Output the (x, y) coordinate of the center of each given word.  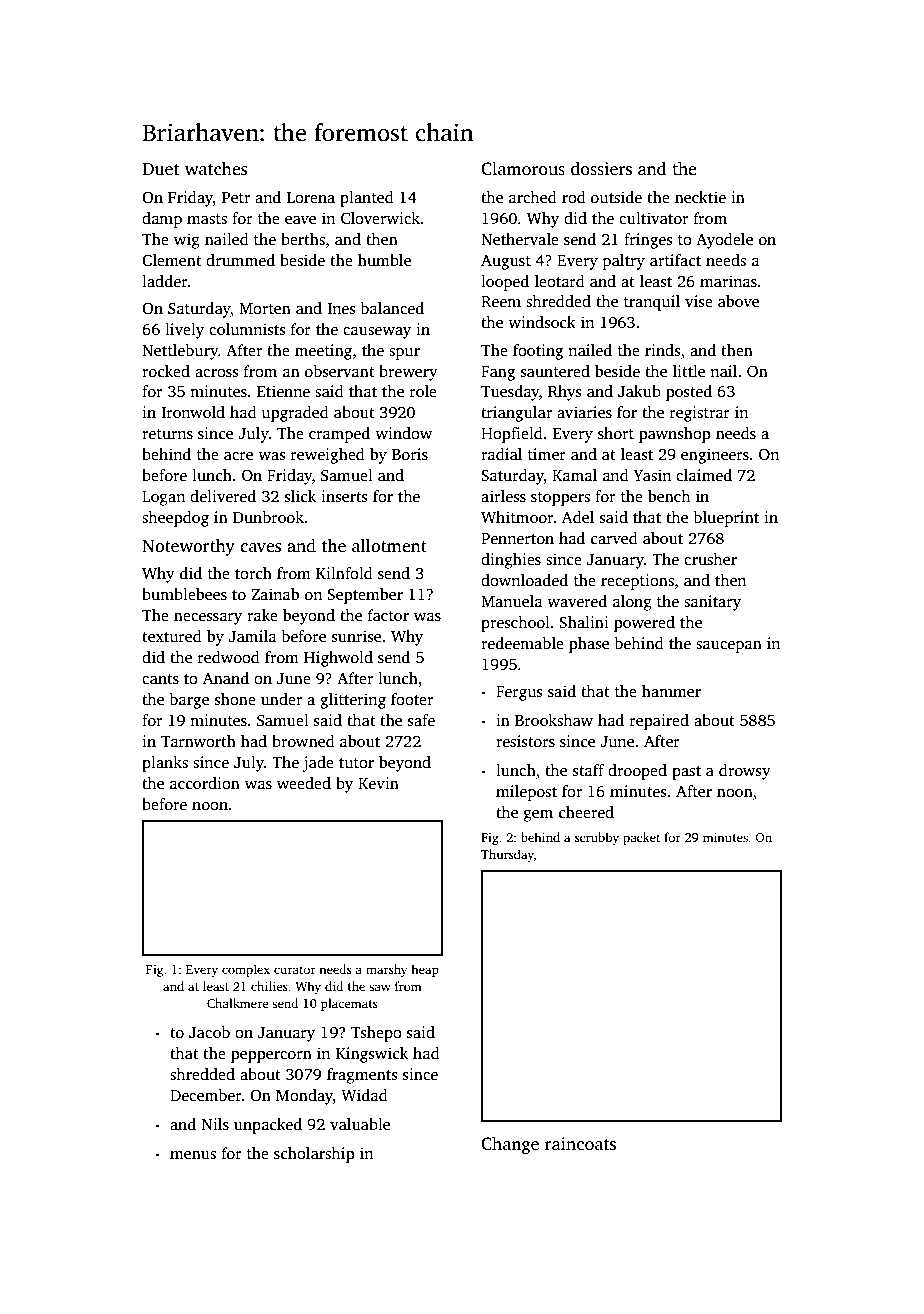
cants (160, 679)
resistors (525, 741)
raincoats (580, 1144)
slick (300, 496)
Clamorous (523, 169)
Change (510, 1145)
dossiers (601, 169)
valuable (360, 1124)
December (206, 1095)
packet (641, 838)
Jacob (209, 1032)
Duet (160, 169)
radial (501, 454)
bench (669, 496)
